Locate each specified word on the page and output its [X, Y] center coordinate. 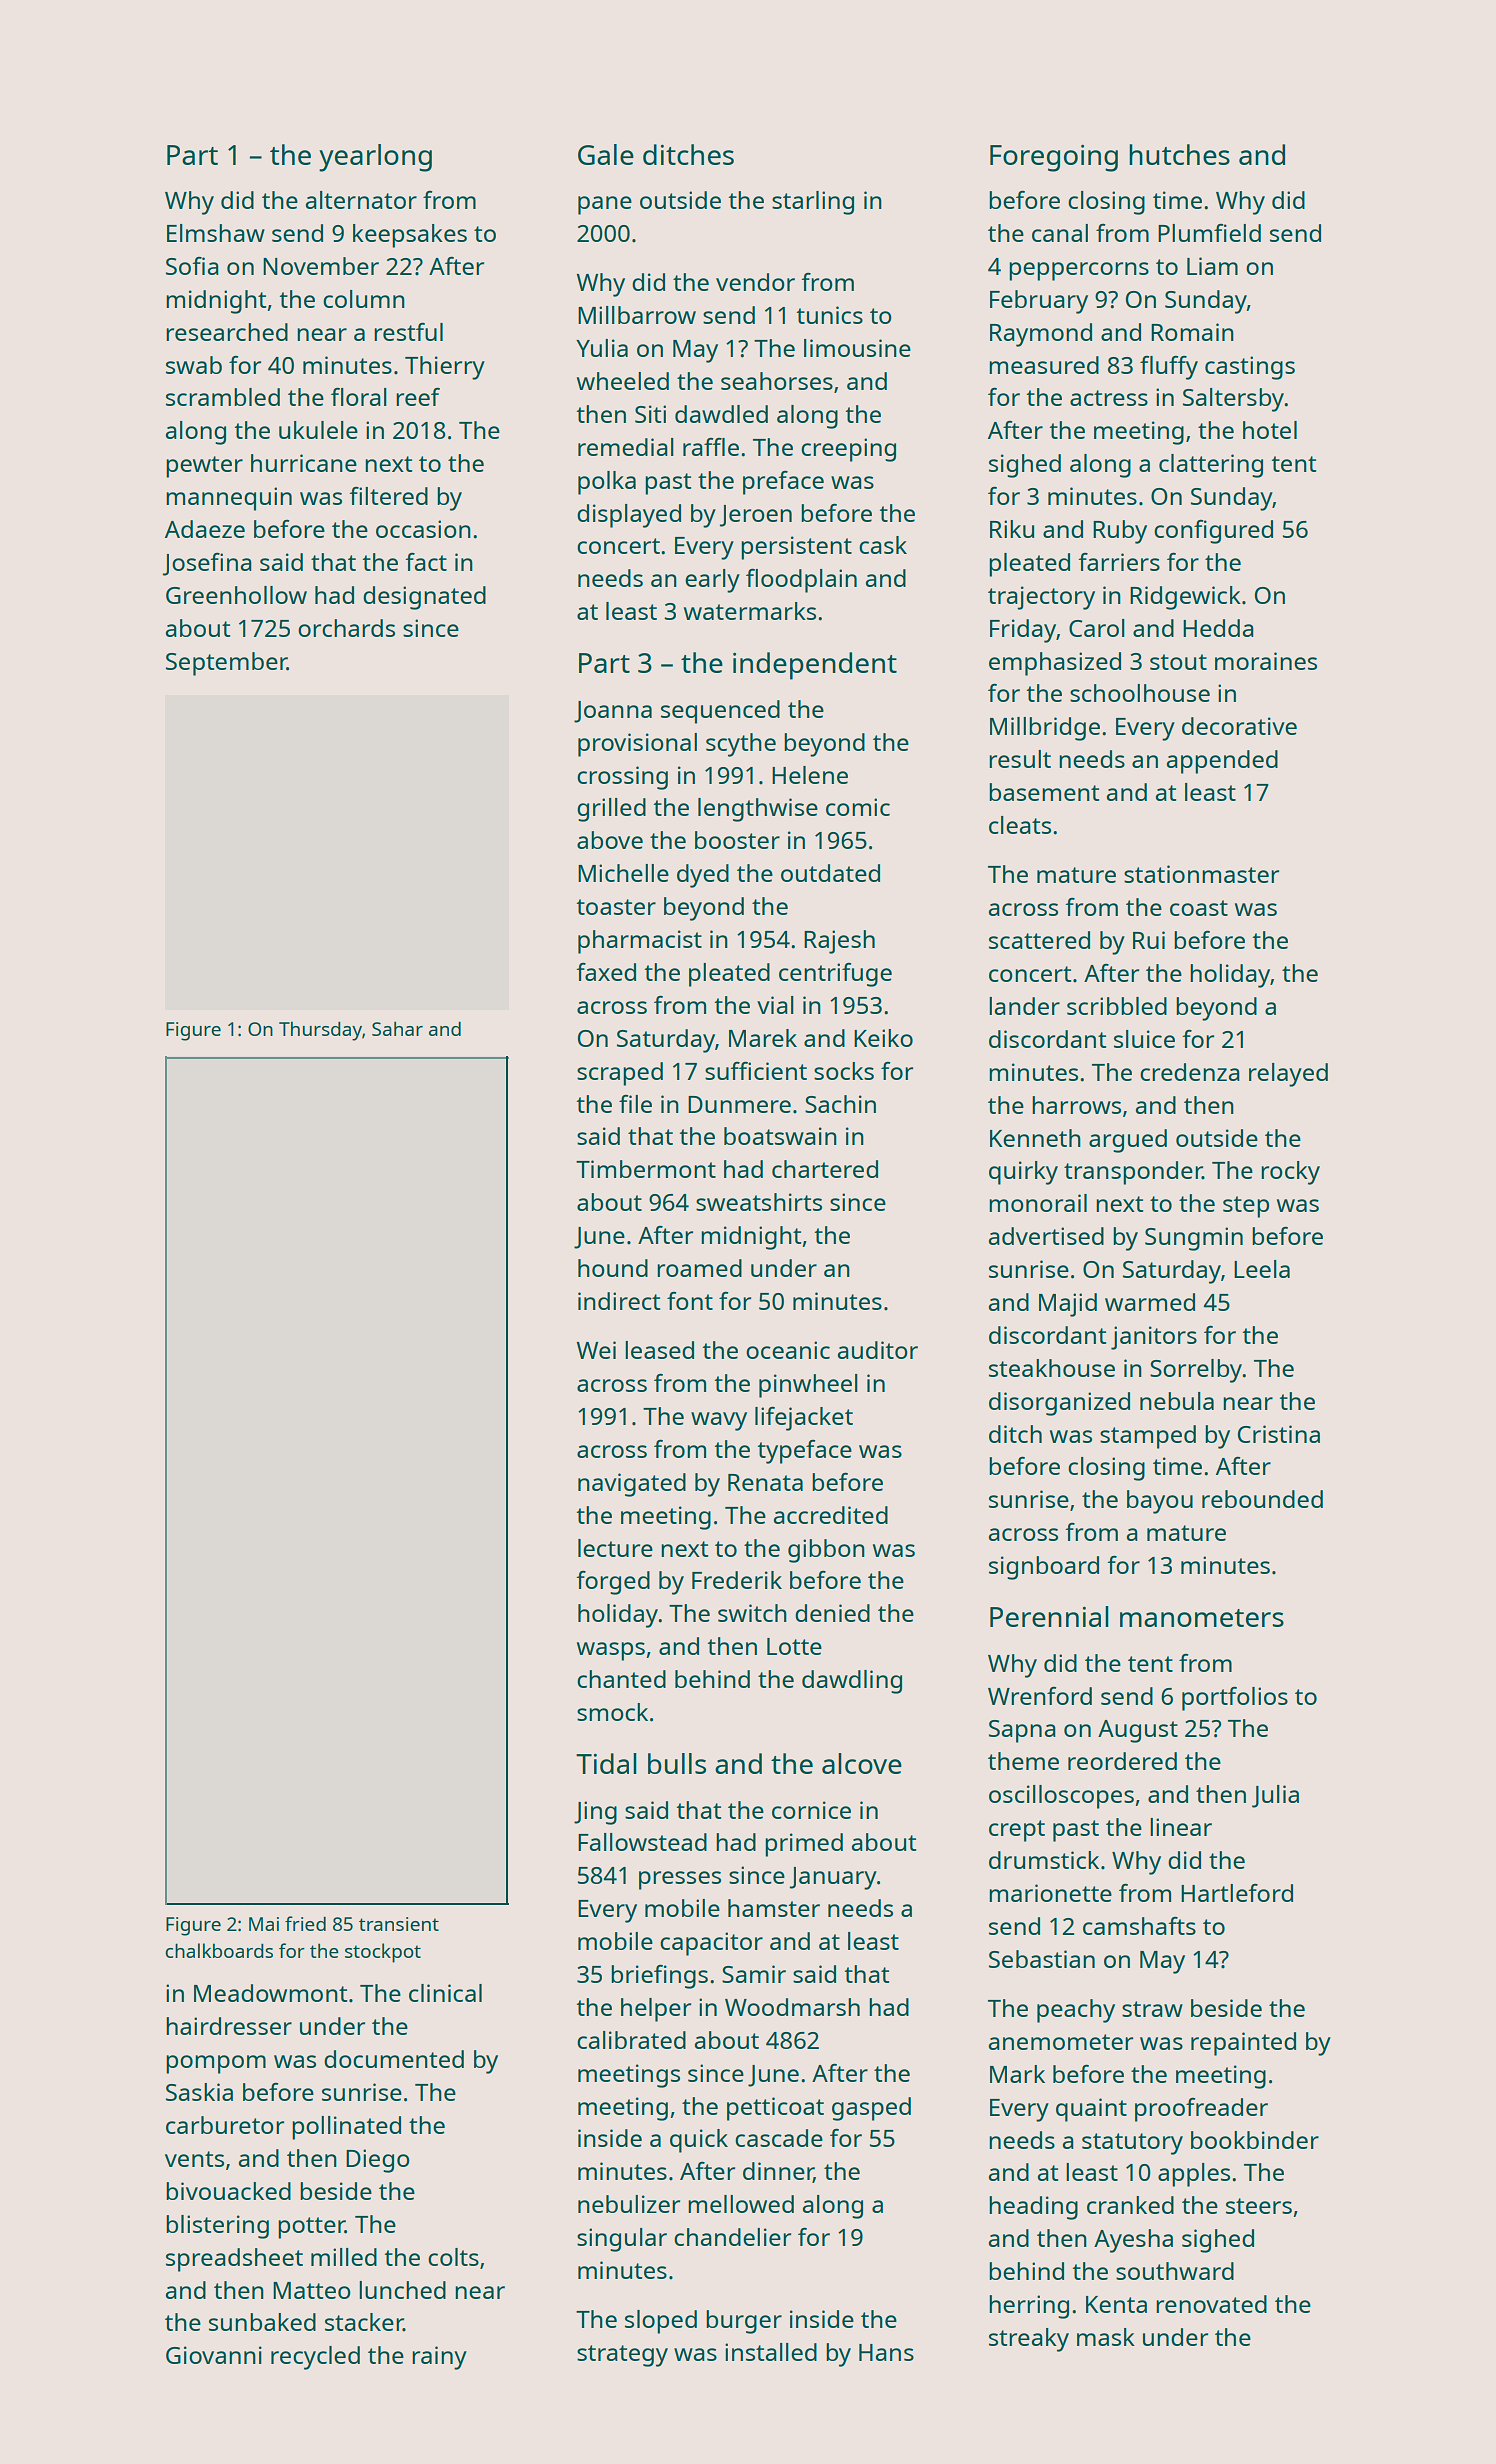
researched [227, 332]
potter [312, 2228]
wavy [719, 1421]
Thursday [320, 1031]
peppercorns [1079, 271]
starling [813, 203]
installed [771, 2352]
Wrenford [1040, 1696]
